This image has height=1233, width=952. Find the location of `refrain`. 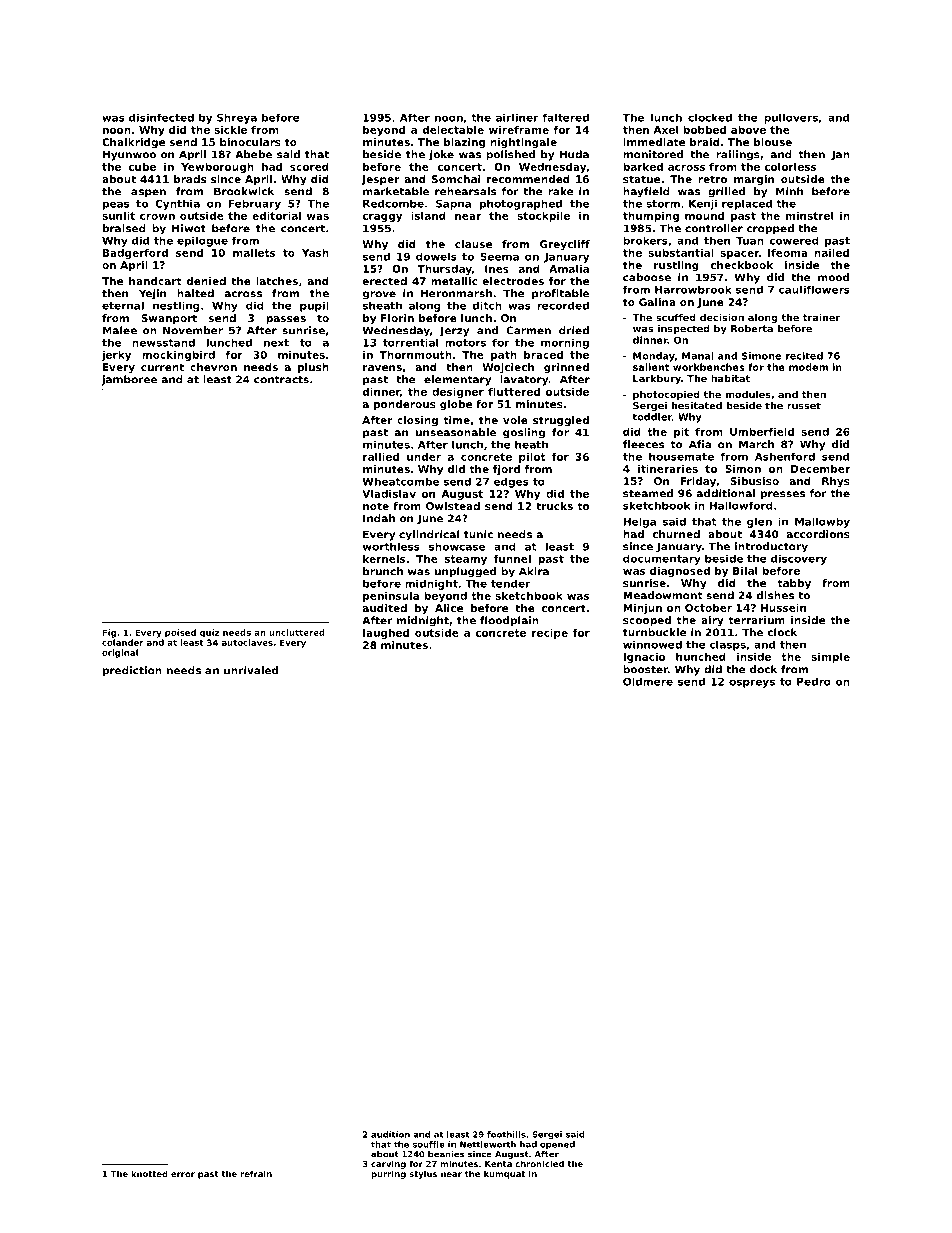

refrain is located at coordinates (256, 1173).
